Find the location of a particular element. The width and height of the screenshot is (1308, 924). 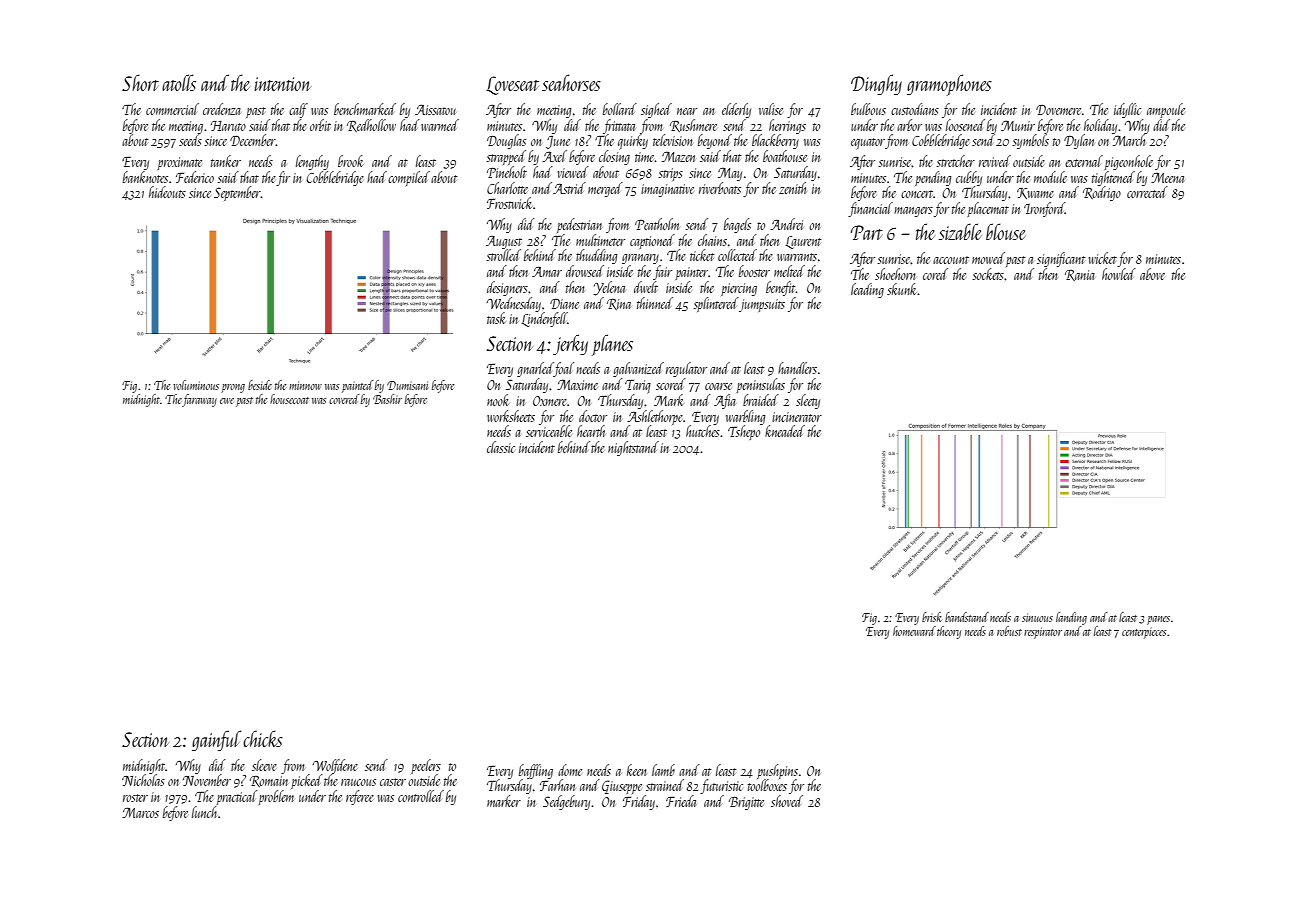

Rina is located at coordinates (619, 304).
